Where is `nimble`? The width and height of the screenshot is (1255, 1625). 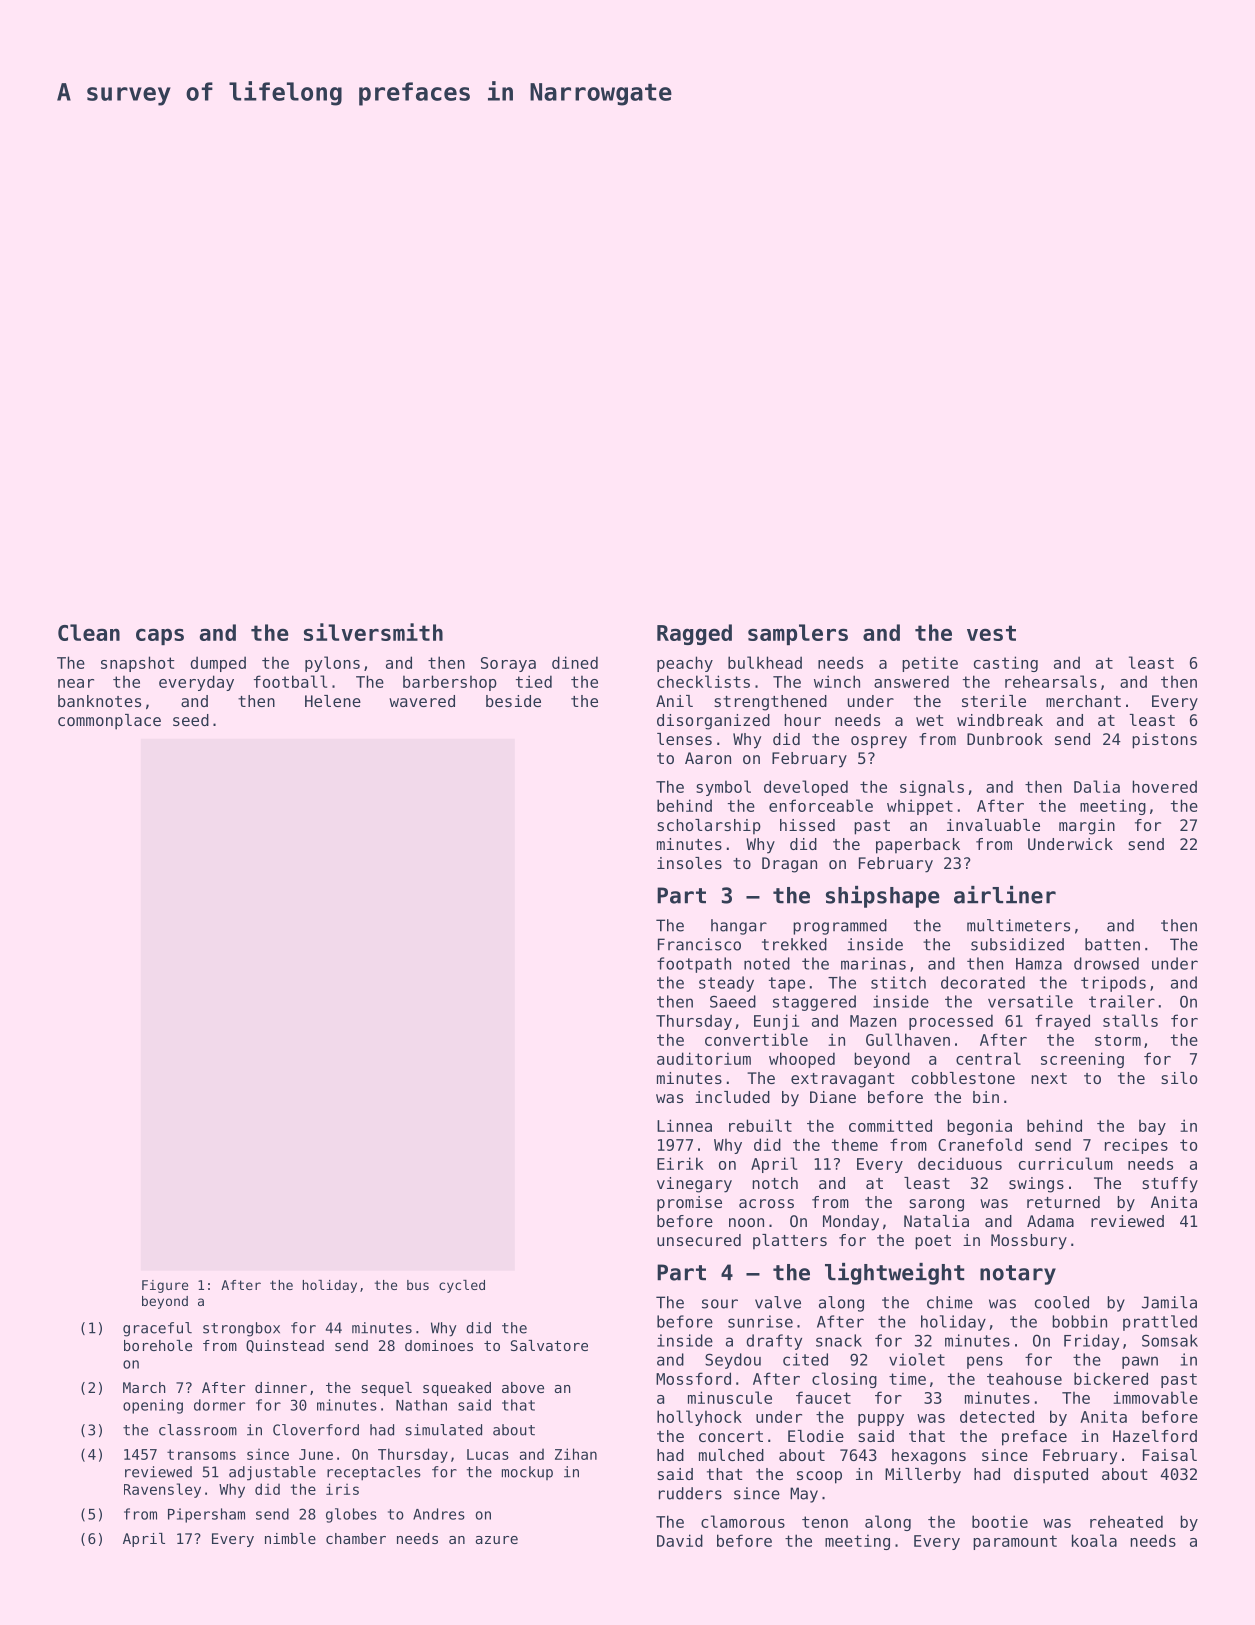
nimble is located at coordinates (290, 1538).
